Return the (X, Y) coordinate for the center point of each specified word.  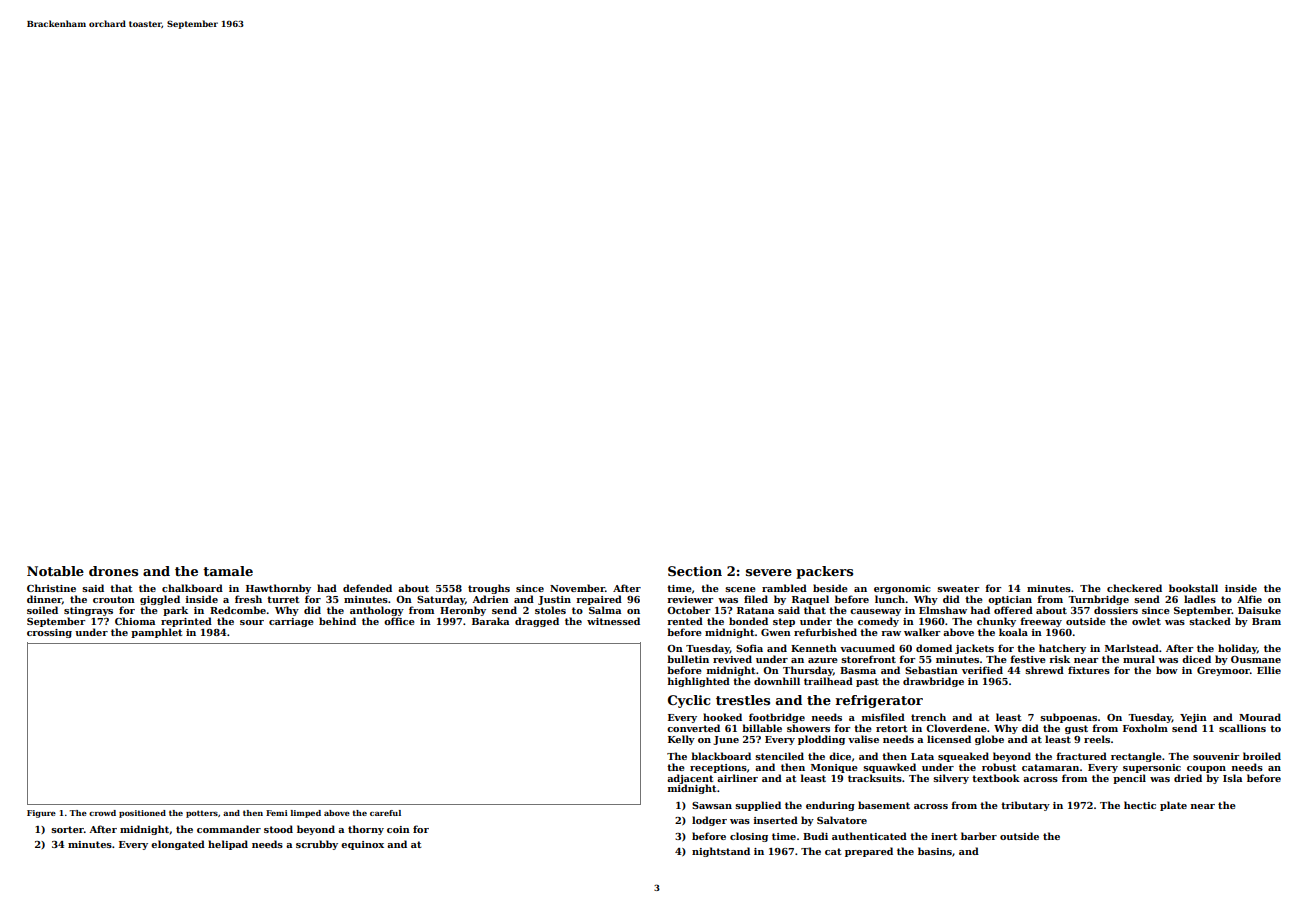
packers (824, 572)
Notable (55, 571)
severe (769, 572)
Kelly (681, 740)
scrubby (317, 845)
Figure (41, 814)
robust (999, 767)
